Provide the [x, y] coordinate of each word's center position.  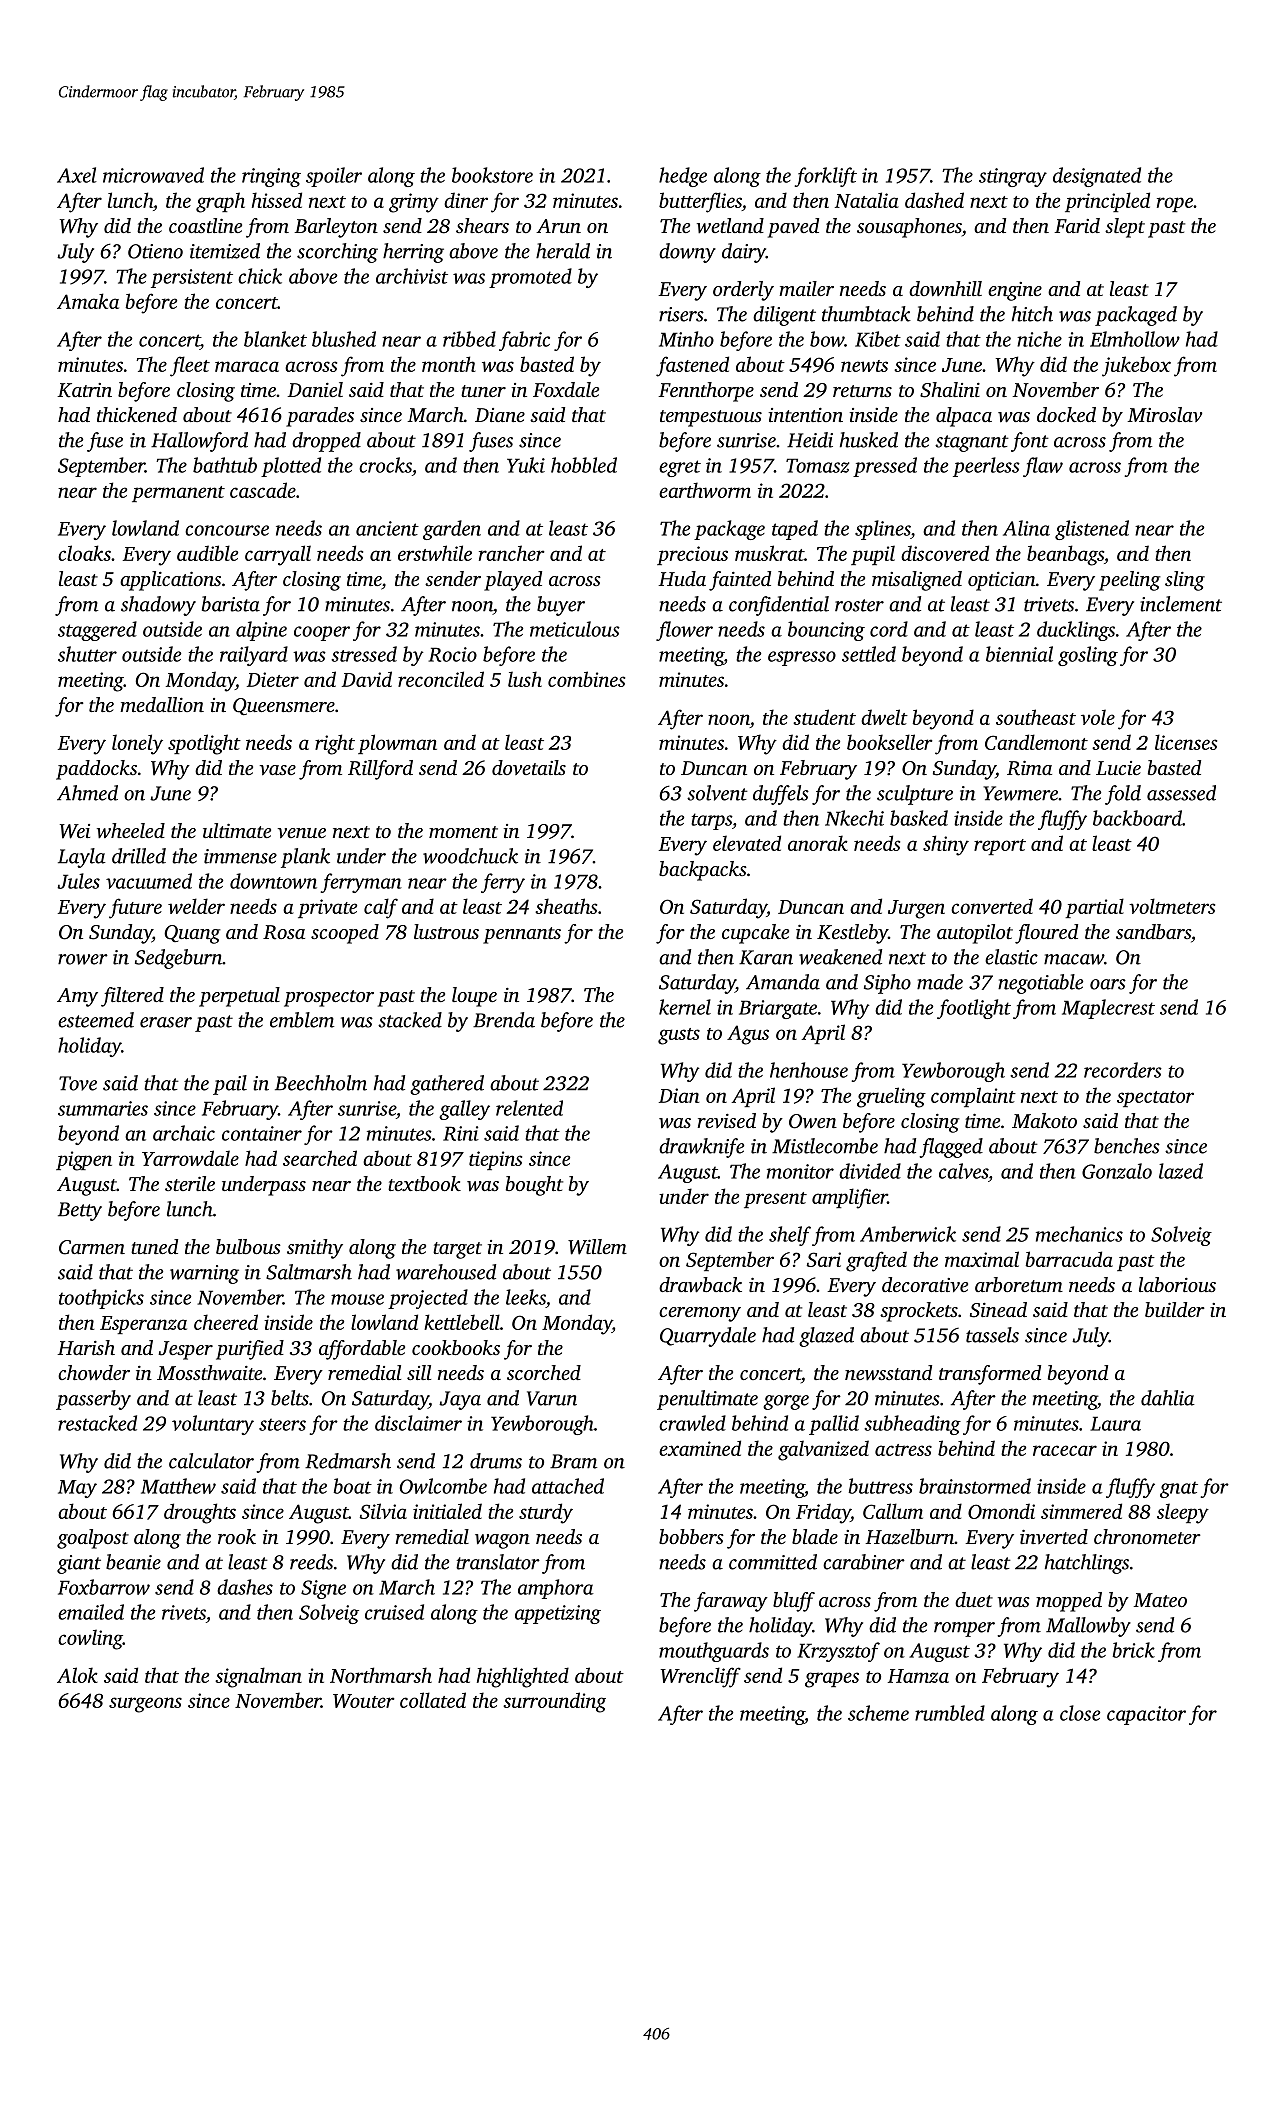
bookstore [492, 175]
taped [795, 530]
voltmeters [1172, 906]
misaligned [917, 581]
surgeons [145, 1705]
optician [1002, 581]
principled [1107, 202]
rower [83, 959]
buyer [561, 606]
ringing [271, 177]
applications [170, 581]
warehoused [446, 1272]
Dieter [273, 679]
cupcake [755, 934]
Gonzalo [1117, 1171]
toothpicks [101, 1299]
